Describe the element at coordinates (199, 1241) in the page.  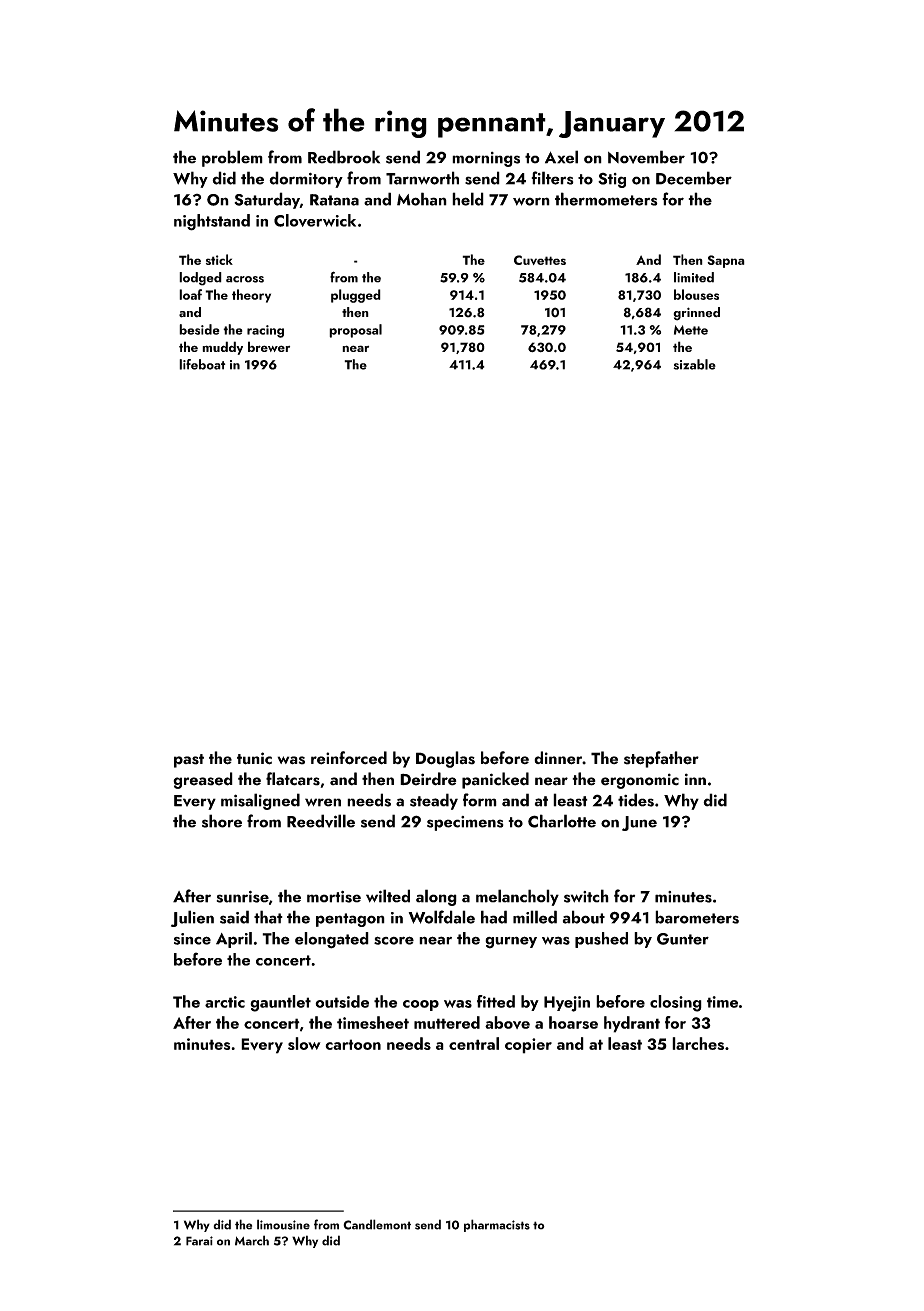
I see `Farai` at that location.
